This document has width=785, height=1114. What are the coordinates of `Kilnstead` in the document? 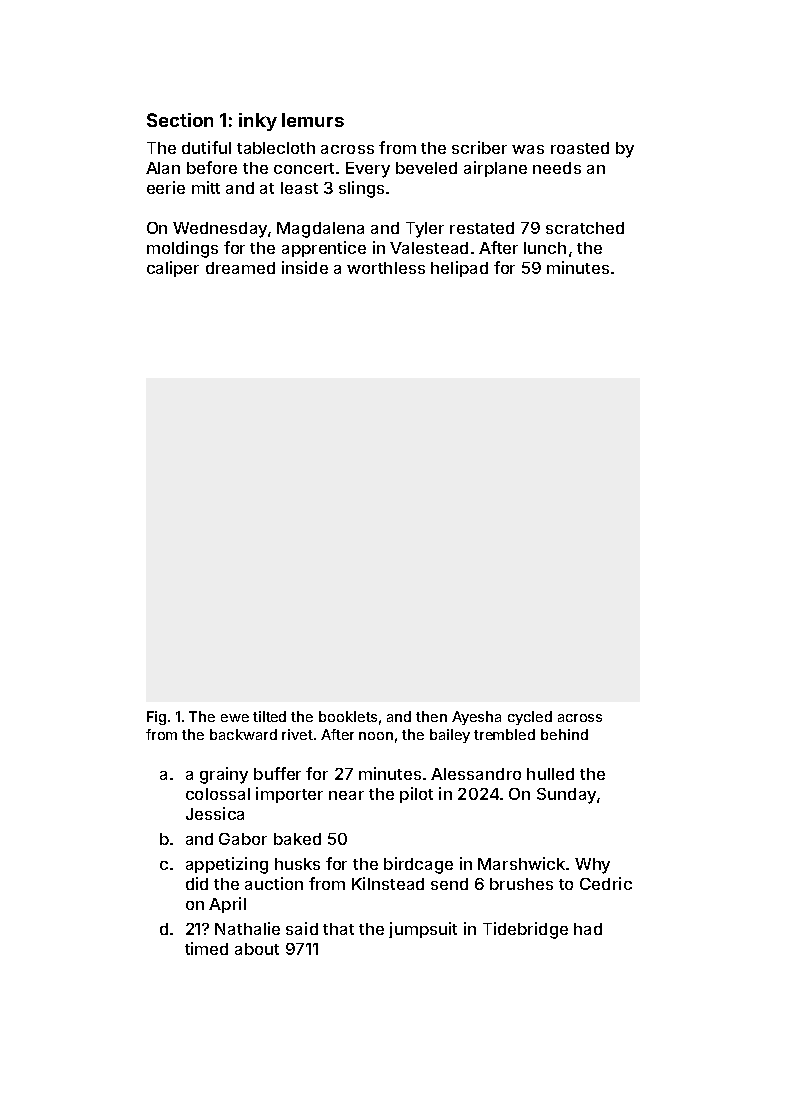 It's located at (388, 883).
